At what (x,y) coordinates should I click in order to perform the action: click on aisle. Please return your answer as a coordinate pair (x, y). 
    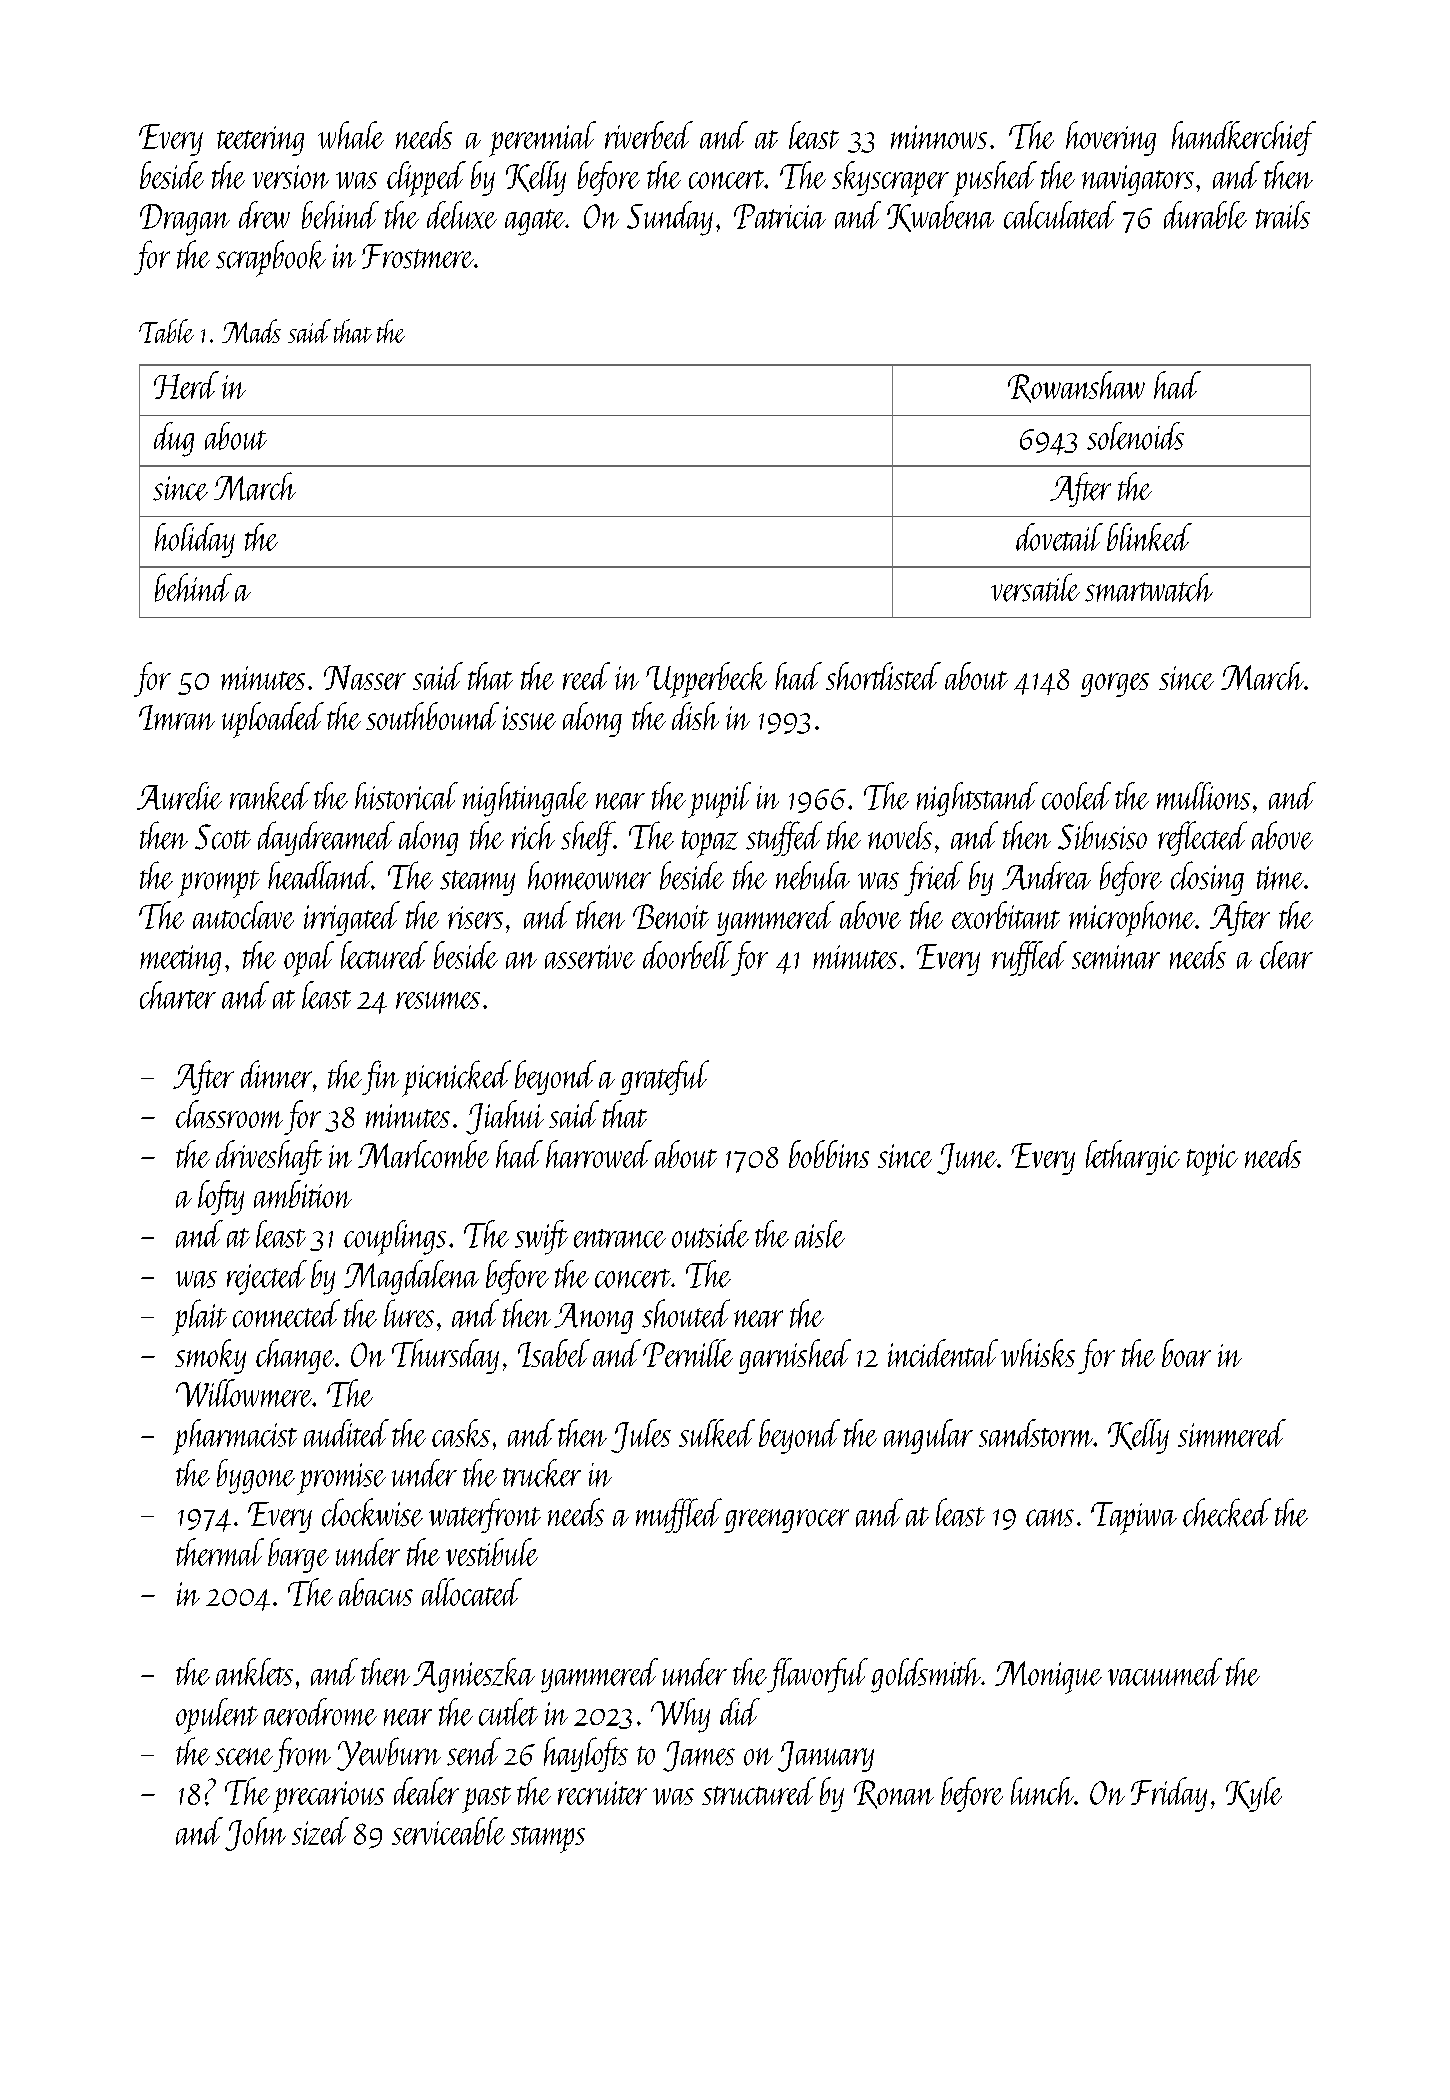
    Looking at the image, I should click on (820, 1234).
